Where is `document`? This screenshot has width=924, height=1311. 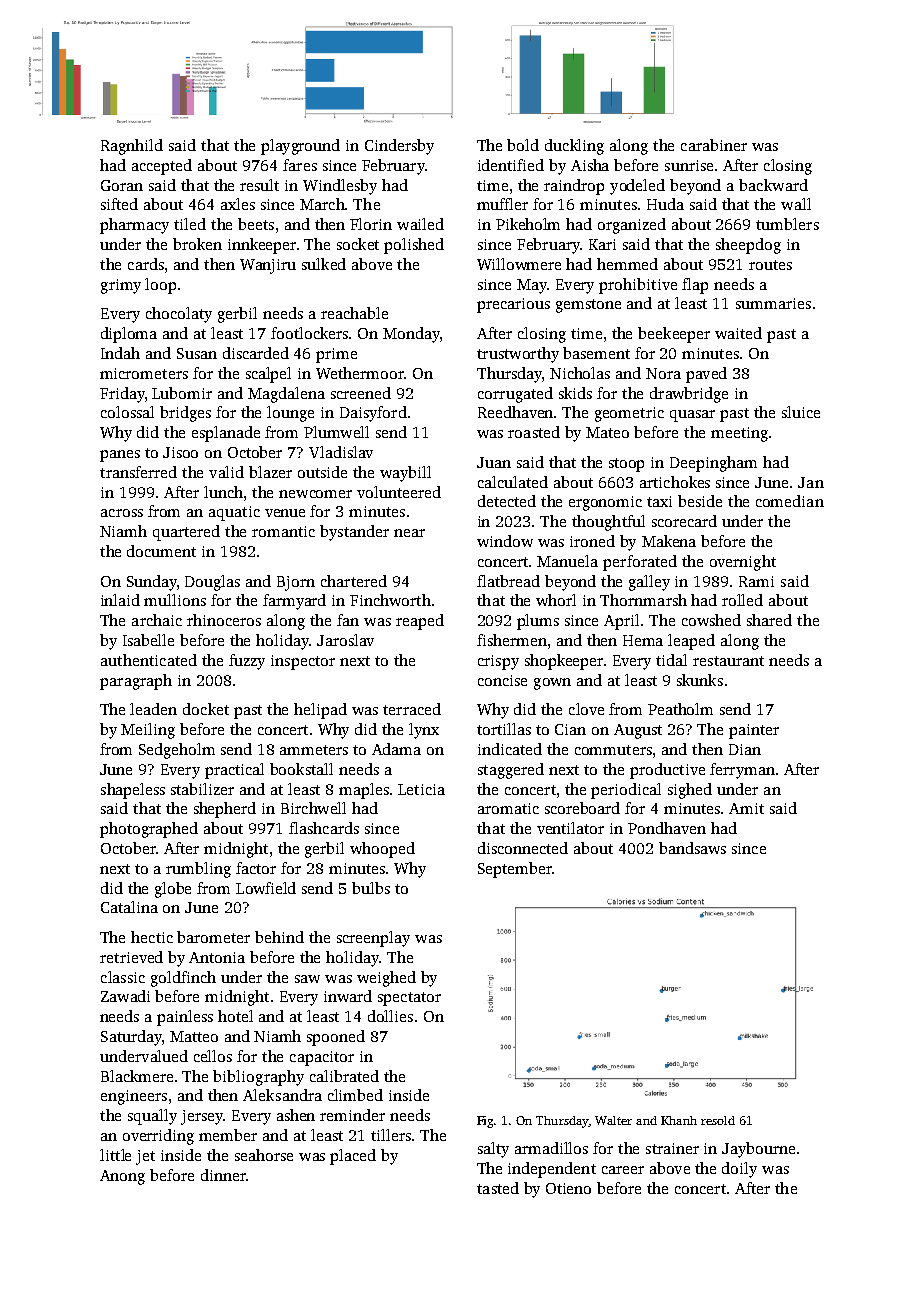
document is located at coordinates (161, 551).
